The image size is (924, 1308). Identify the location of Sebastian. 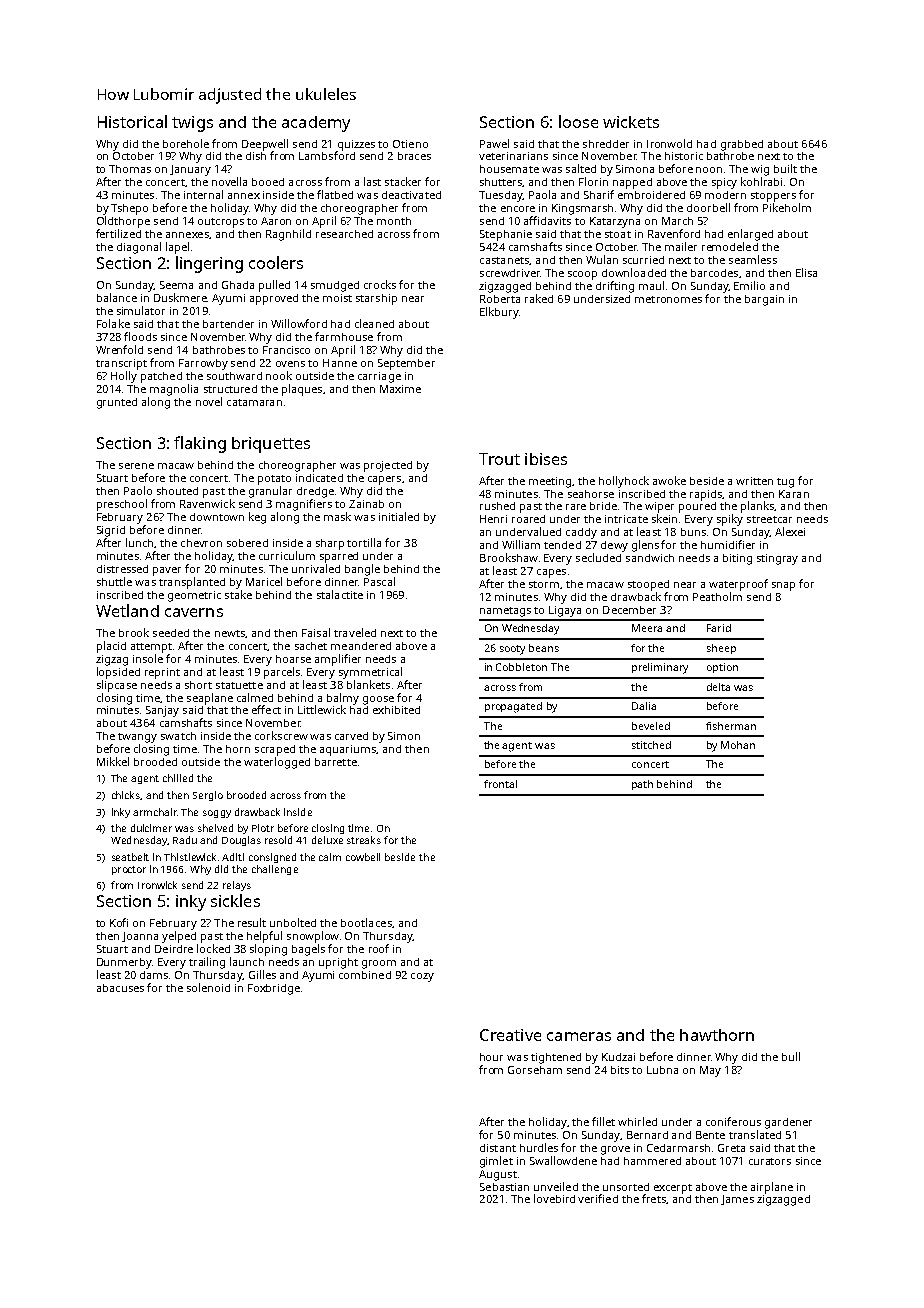
(504, 1187).
